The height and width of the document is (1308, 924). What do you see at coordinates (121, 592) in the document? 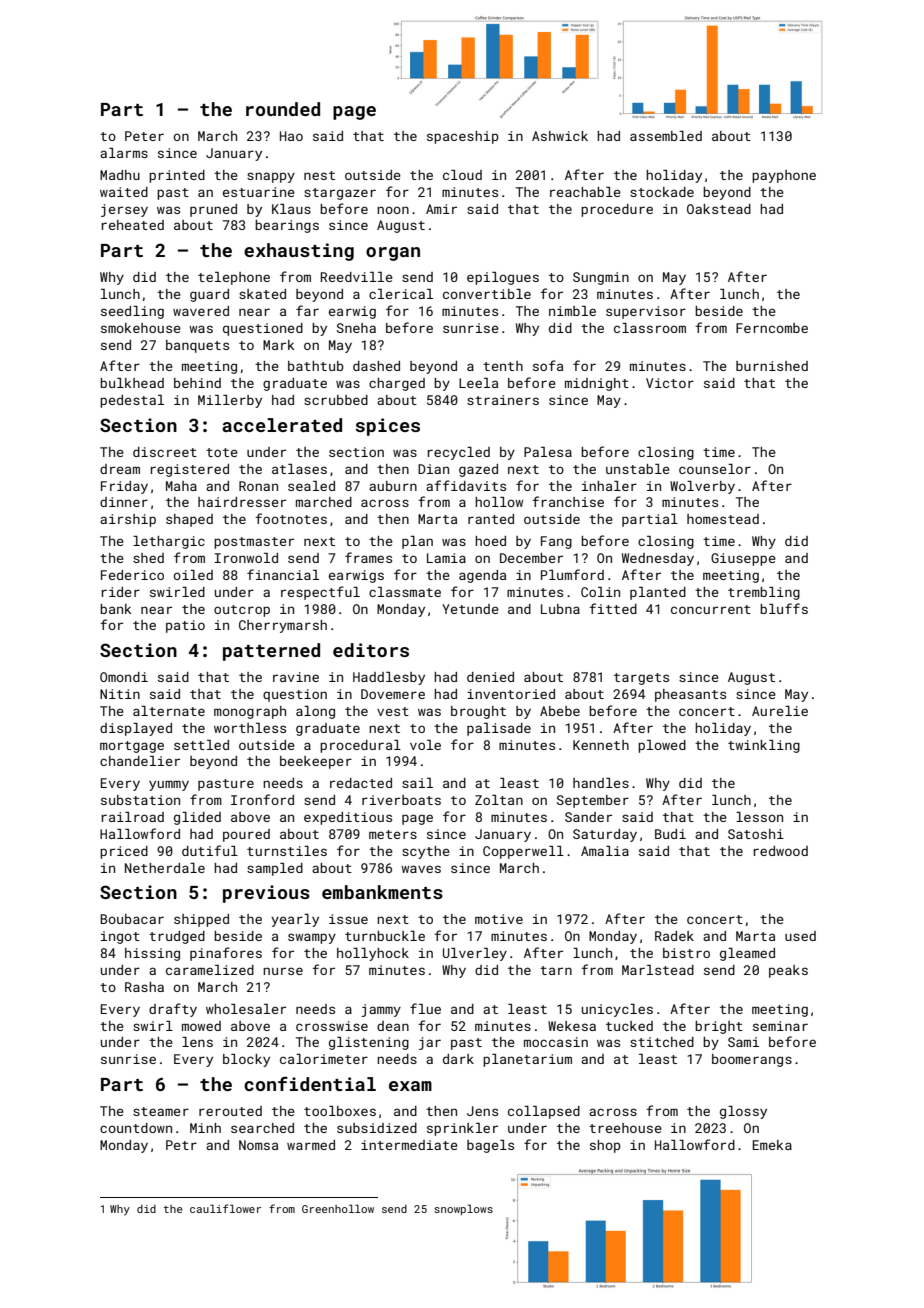
I see `rider` at bounding box center [121, 592].
